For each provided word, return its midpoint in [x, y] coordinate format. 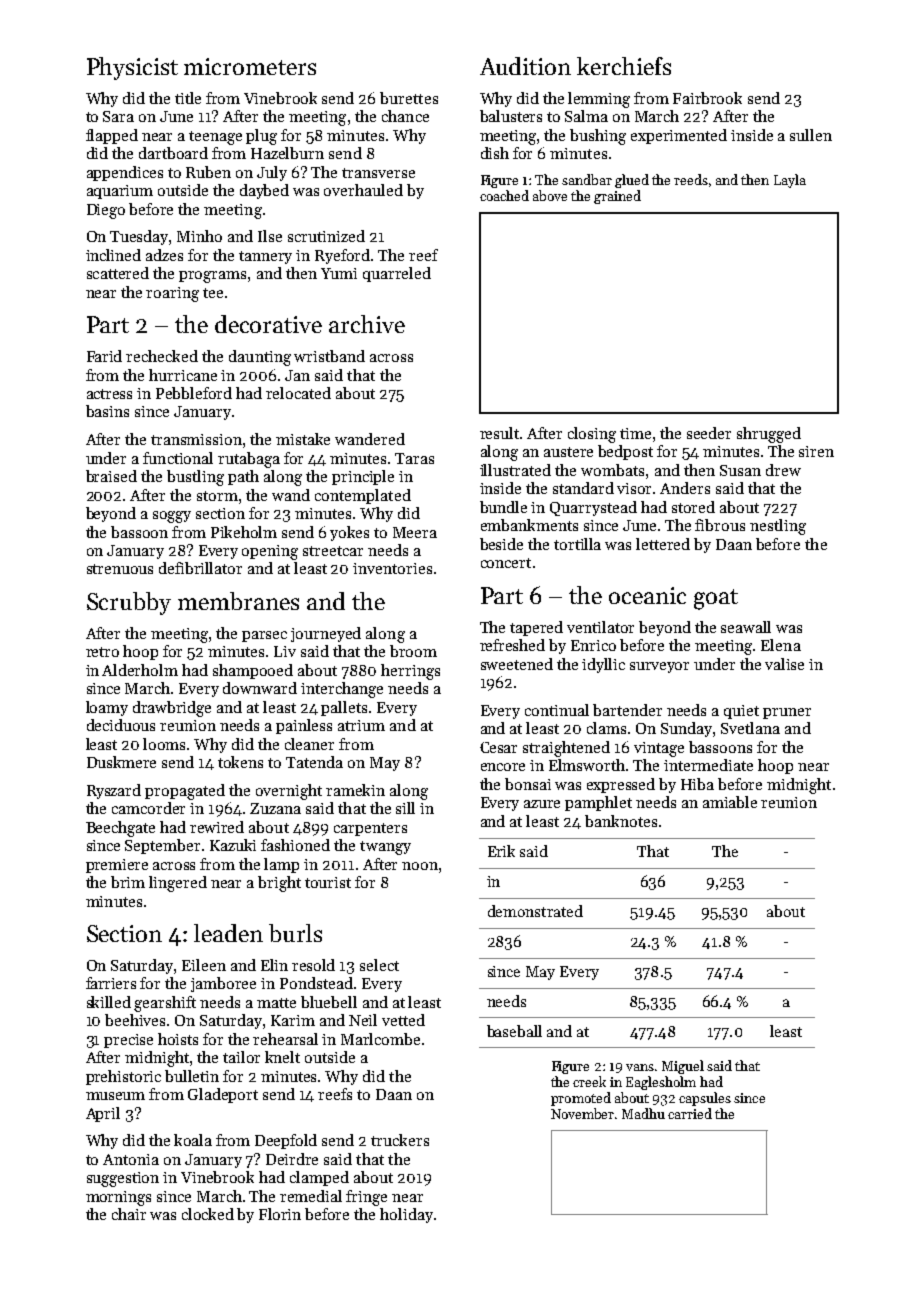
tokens [240, 762]
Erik [501, 851]
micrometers [250, 66]
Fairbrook [707, 98]
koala [193, 1140]
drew [783, 470]
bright [279, 884]
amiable [730, 802]
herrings [410, 672]
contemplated [363, 496]
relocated [298, 393]
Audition [525, 66]
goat [716, 599]
